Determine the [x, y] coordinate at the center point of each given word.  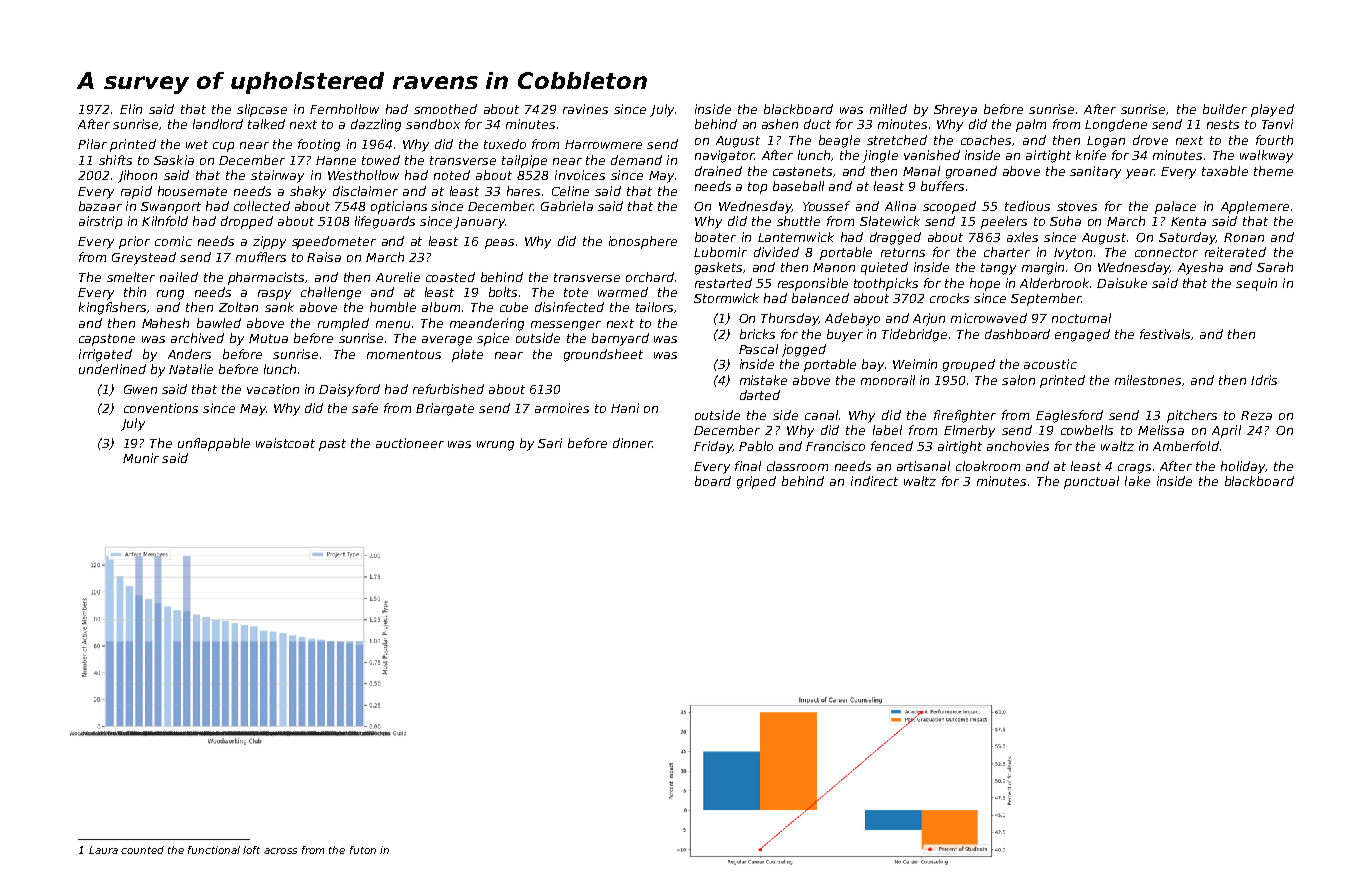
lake [1137, 481]
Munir [141, 458]
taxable [1225, 171]
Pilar [92, 144]
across [280, 851]
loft [251, 850]
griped [756, 482]
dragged [895, 238]
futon [363, 850]
